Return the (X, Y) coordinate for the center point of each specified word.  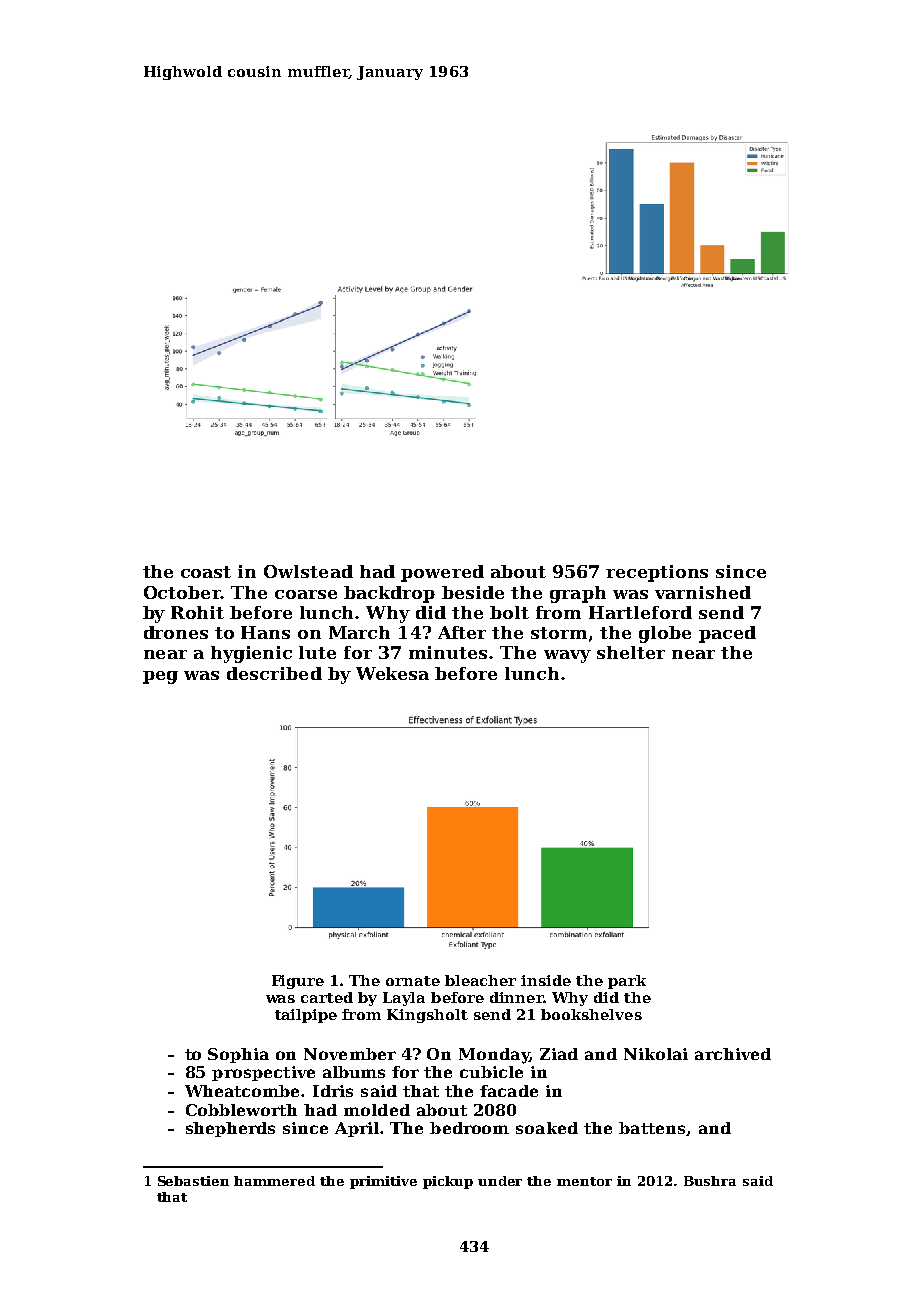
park (627, 982)
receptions (657, 573)
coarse (306, 594)
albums (354, 1072)
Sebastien (193, 1181)
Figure (298, 982)
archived (733, 1054)
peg (160, 677)
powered (442, 573)
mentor (584, 1181)
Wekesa (392, 673)
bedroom (469, 1128)
